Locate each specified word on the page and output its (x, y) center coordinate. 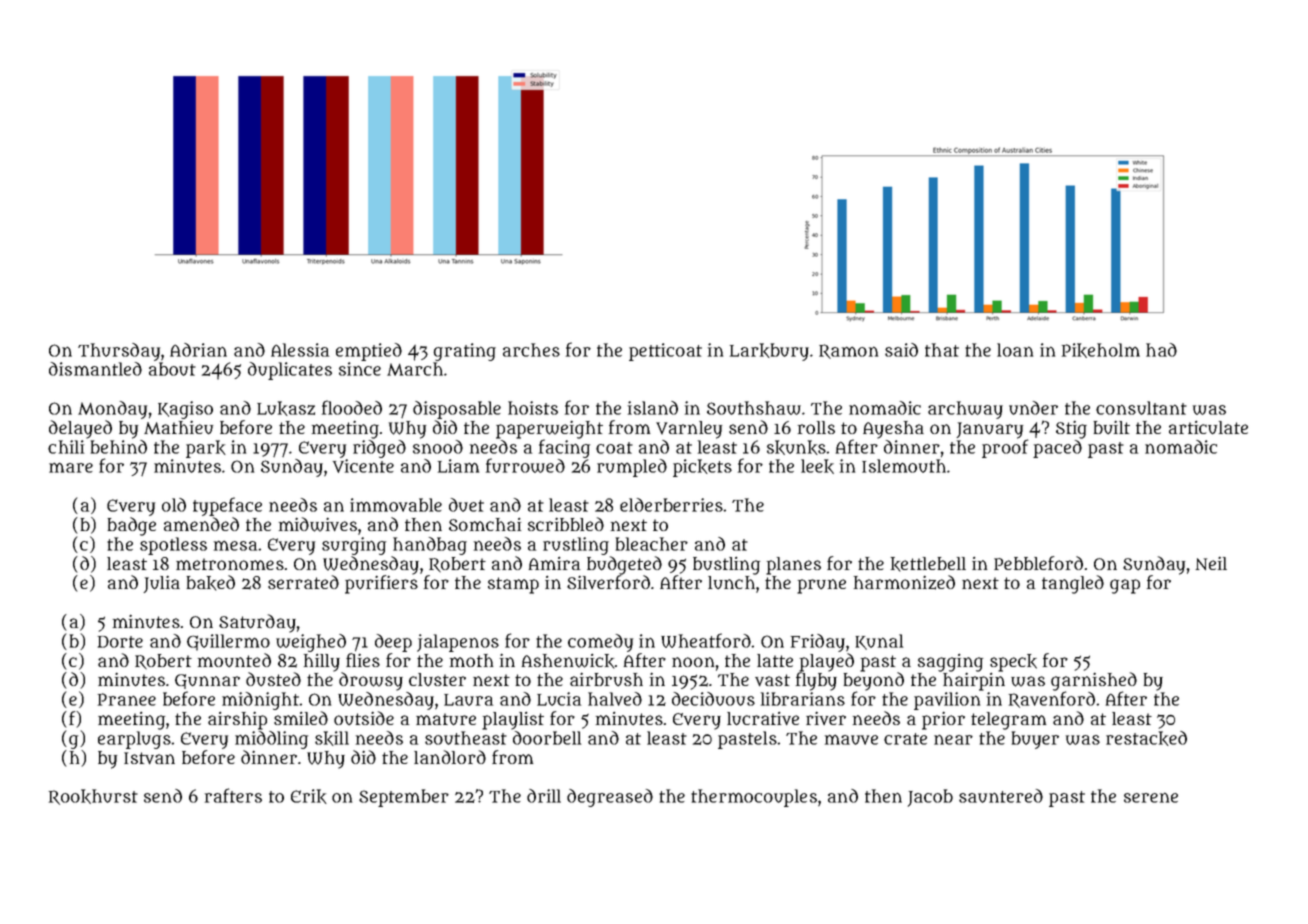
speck (1013, 663)
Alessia (300, 350)
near (953, 739)
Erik (309, 796)
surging (354, 546)
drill (544, 796)
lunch (731, 583)
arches (531, 350)
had (1161, 350)
